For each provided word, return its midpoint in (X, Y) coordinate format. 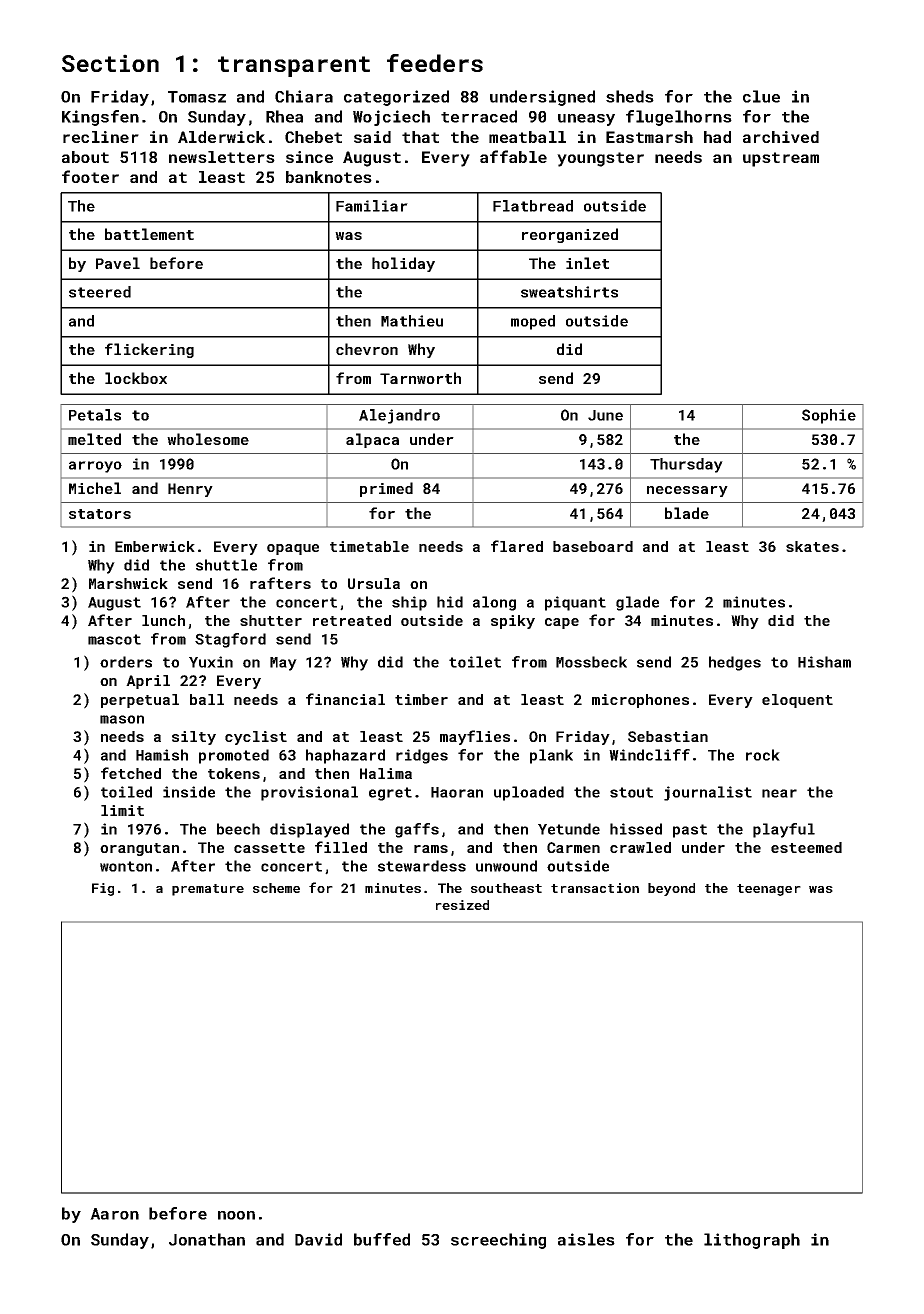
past (690, 831)
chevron (367, 349)
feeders (435, 63)
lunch (163, 620)
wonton (126, 866)
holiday (403, 264)
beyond (671, 889)
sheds (630, 96)
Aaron (114, 1214)
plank (551, 756)
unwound (506, 866)
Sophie (829, 416)
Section (110, 63)
